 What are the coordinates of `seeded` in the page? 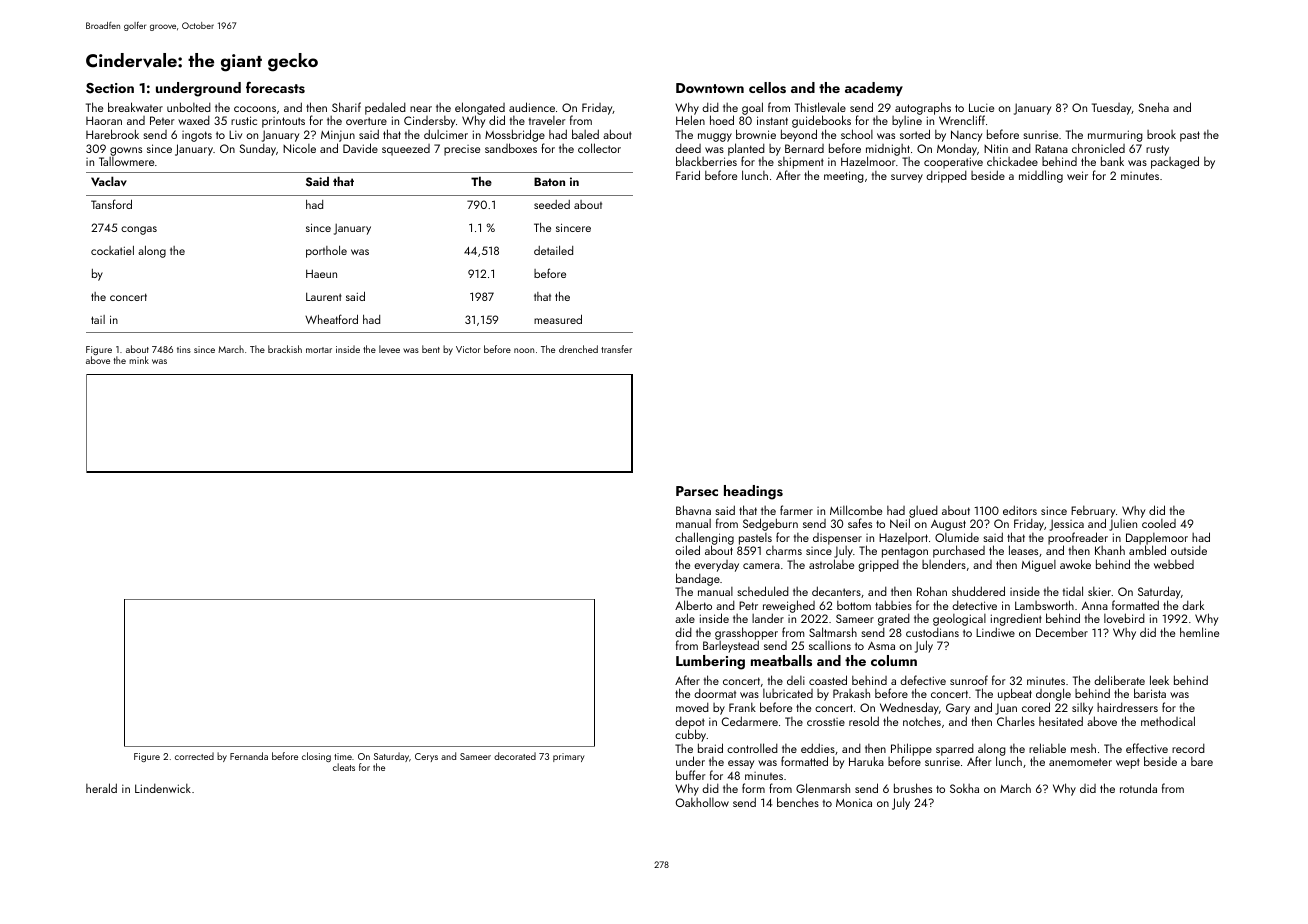 It's located at (552, 204).
